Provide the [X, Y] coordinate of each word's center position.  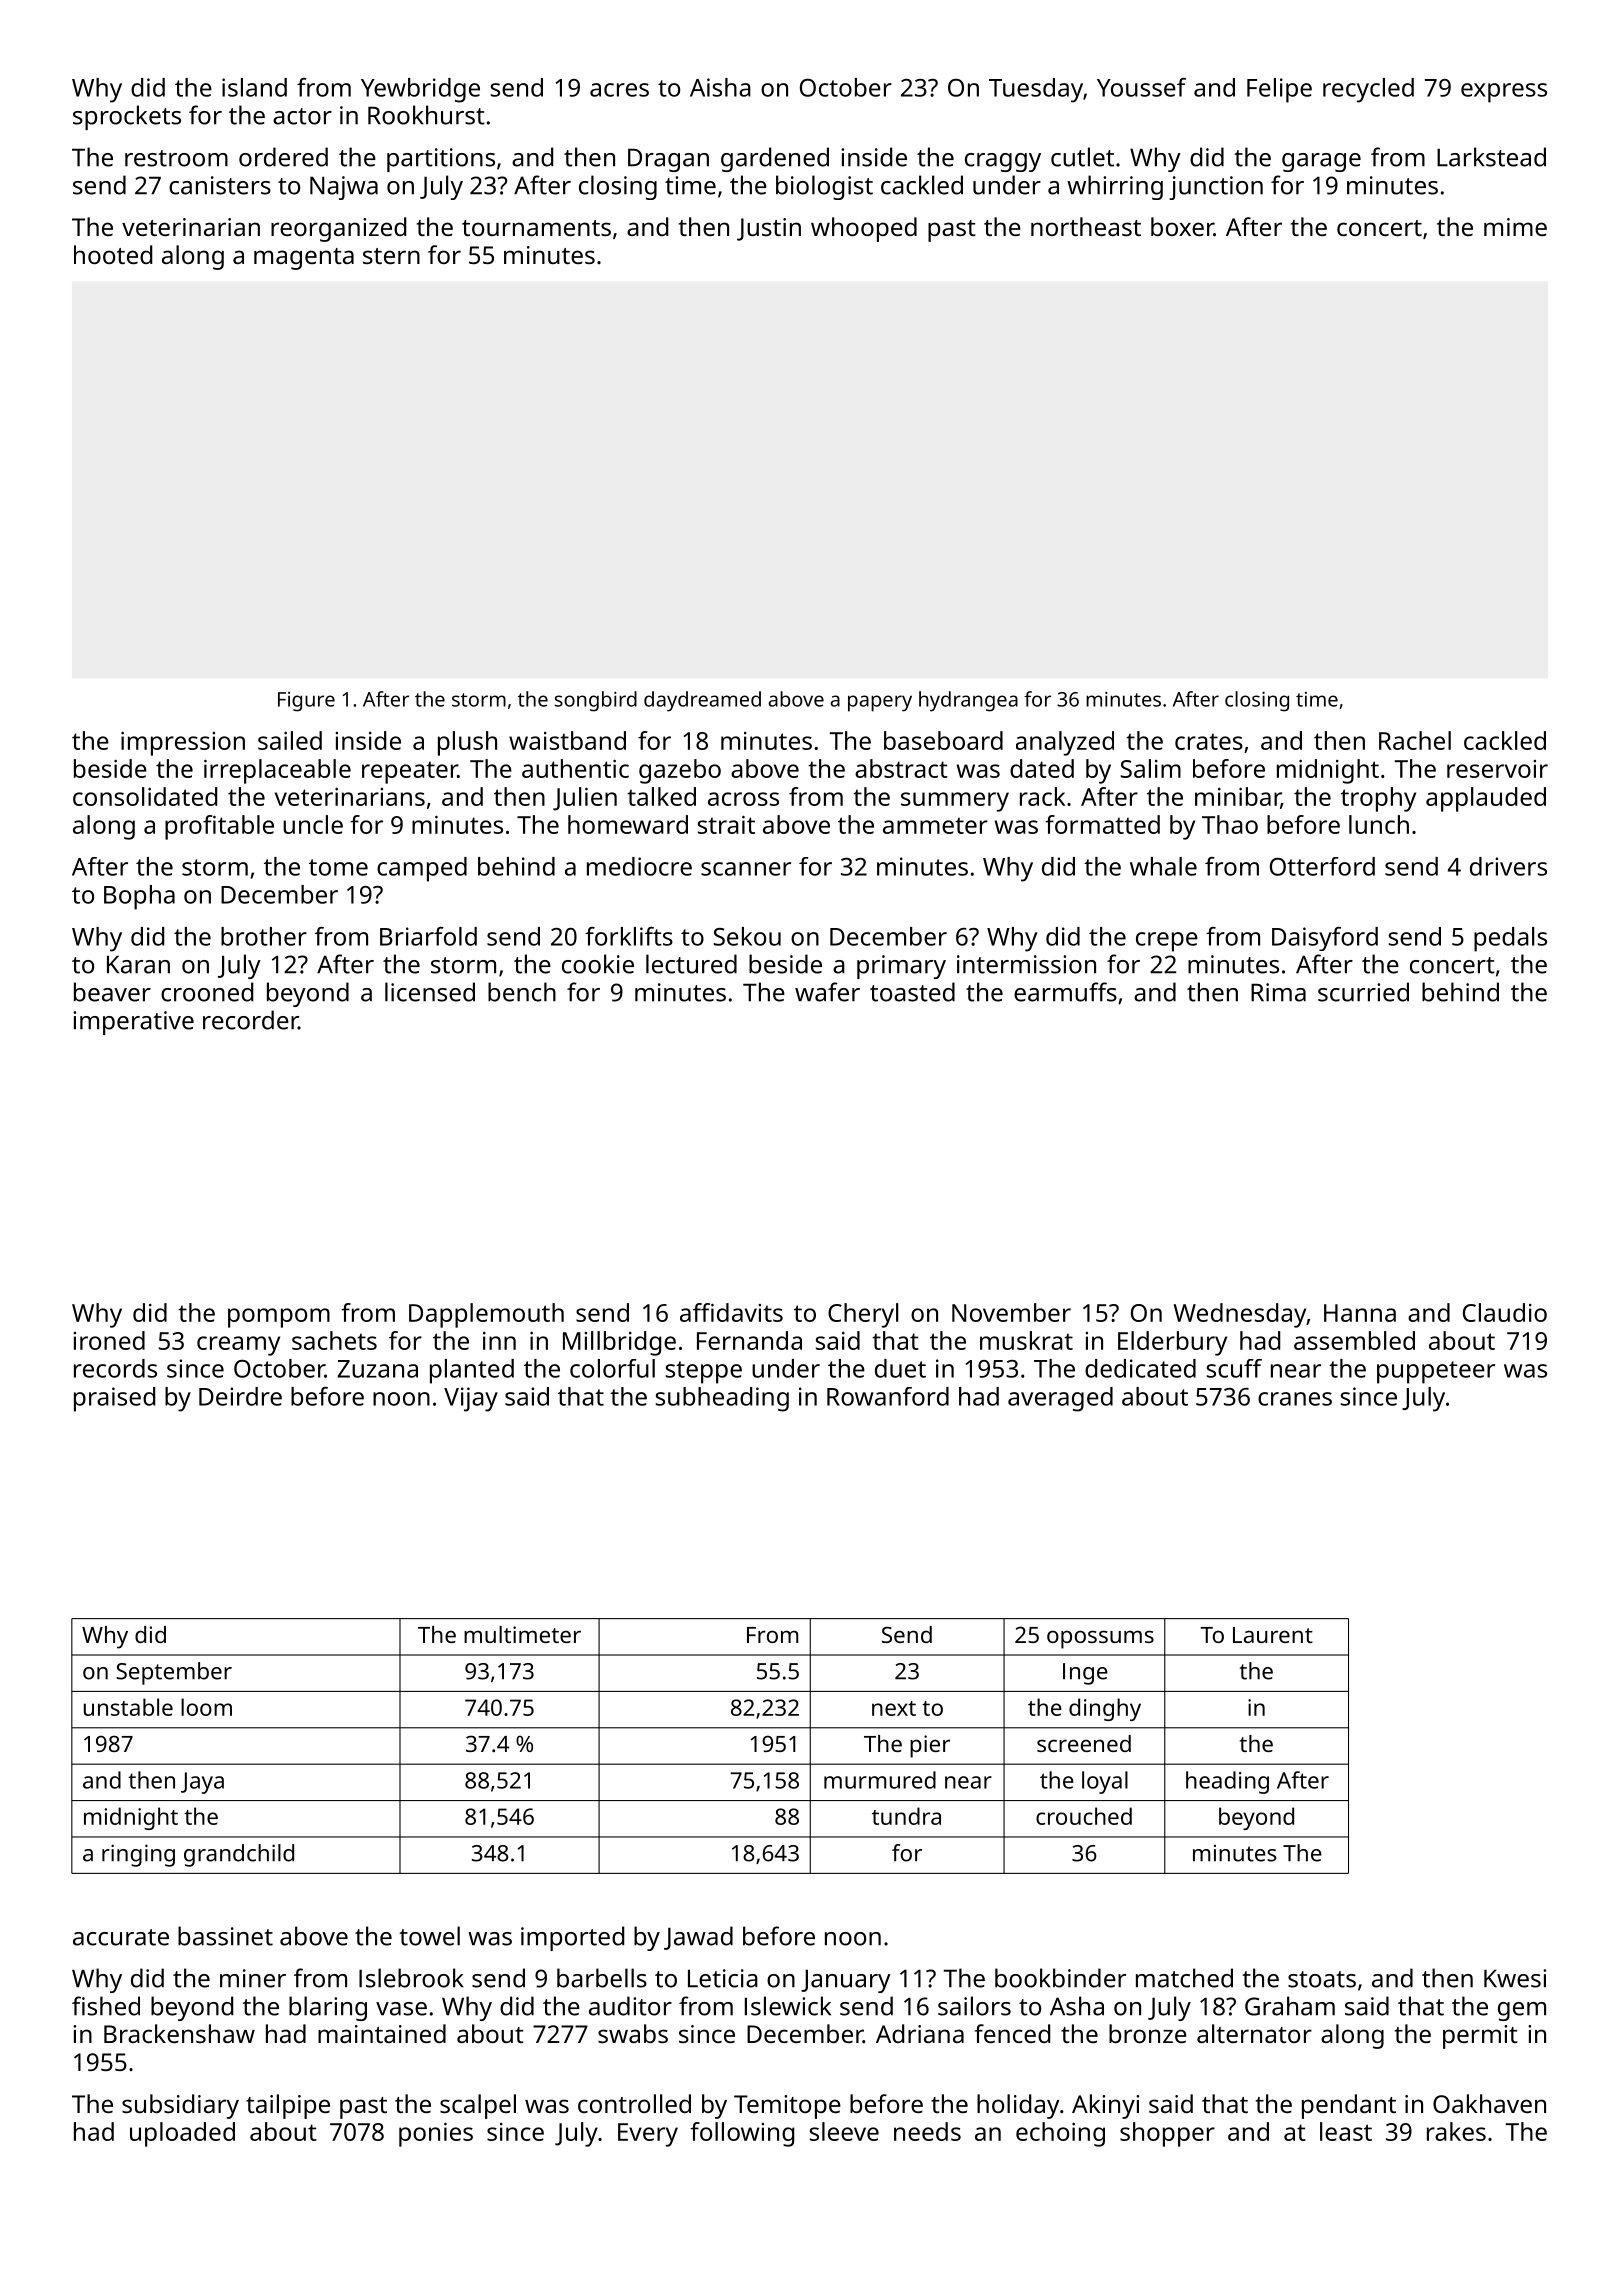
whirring [1115, 187]
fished [106, 2006]
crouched [1084, 1816]
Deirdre [240, 1396]
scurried [1363, 992]
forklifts [629, 936]
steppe [704, 1372]
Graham [1290, 2006]
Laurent [1273, 1635]
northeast [1086, 226]
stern [391, 256]
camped [422, 869]
